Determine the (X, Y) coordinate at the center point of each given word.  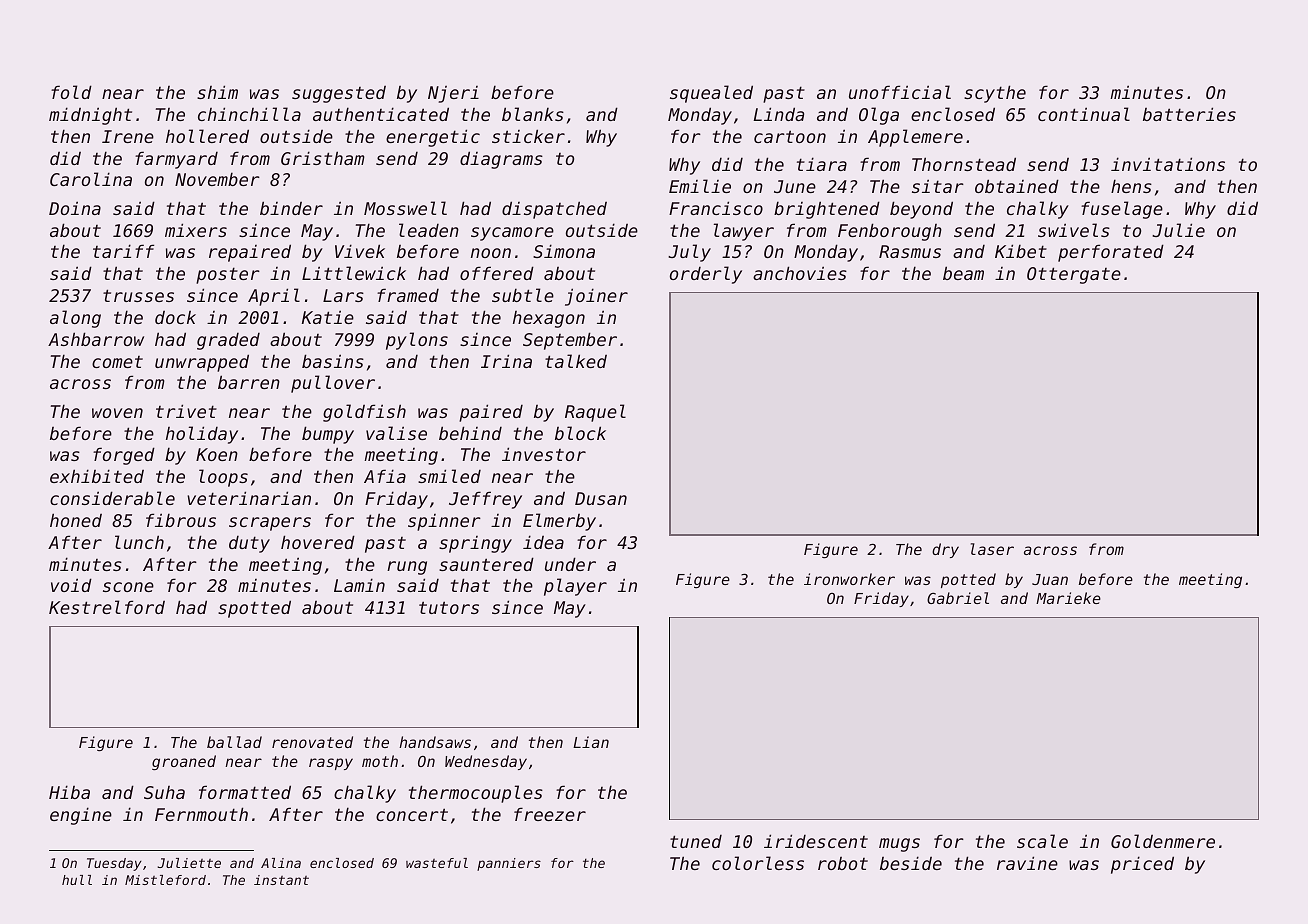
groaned (184, 762)
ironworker (849, 579)
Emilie (700, 186)
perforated (1111, 253)
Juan (1050, 579)
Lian (591, 742)
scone (128, 587)
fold (71, 92)
